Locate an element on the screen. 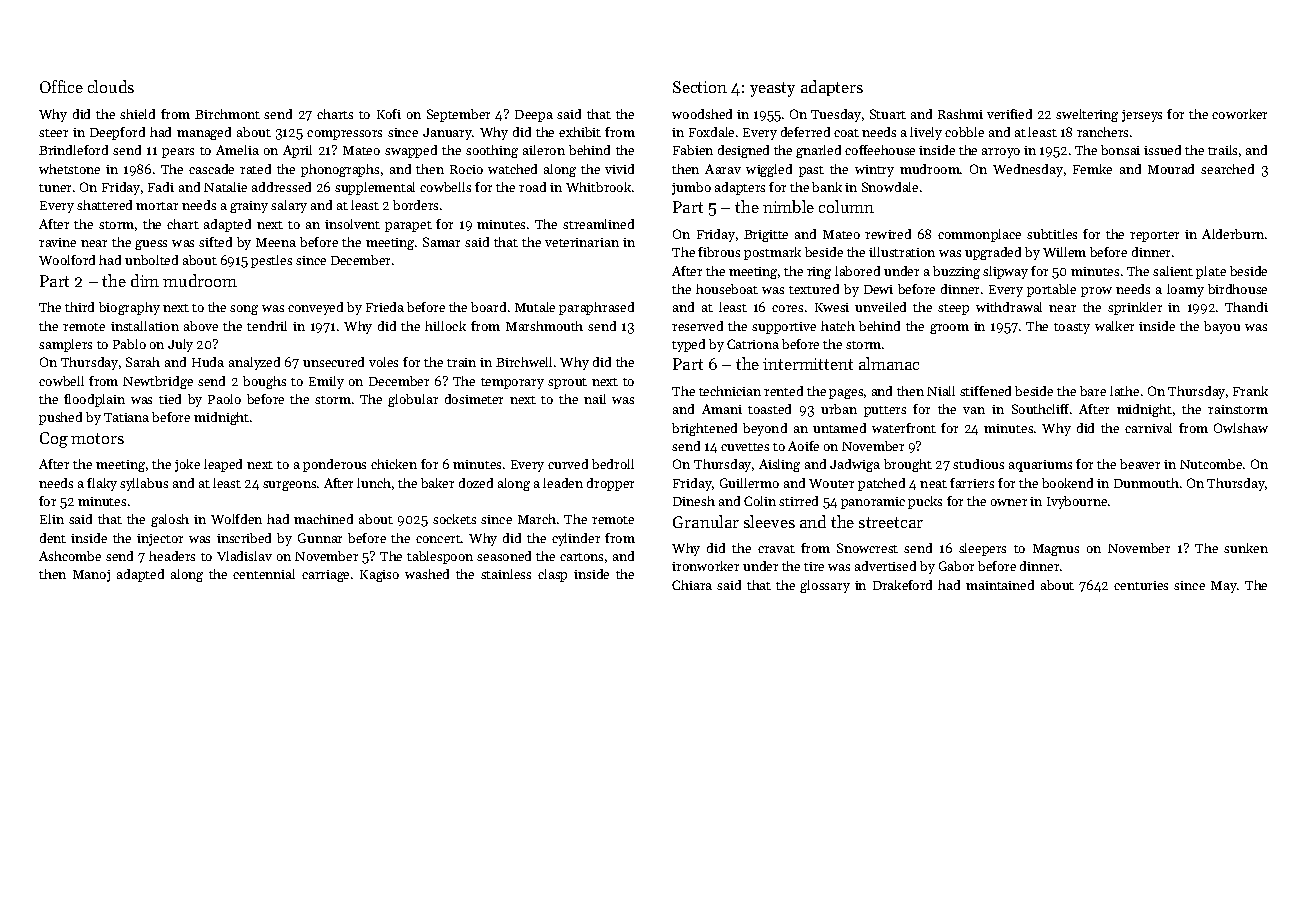 The height and width of the screenshot is (924, 1308). surgeons is located at coordinates (289, 486).
